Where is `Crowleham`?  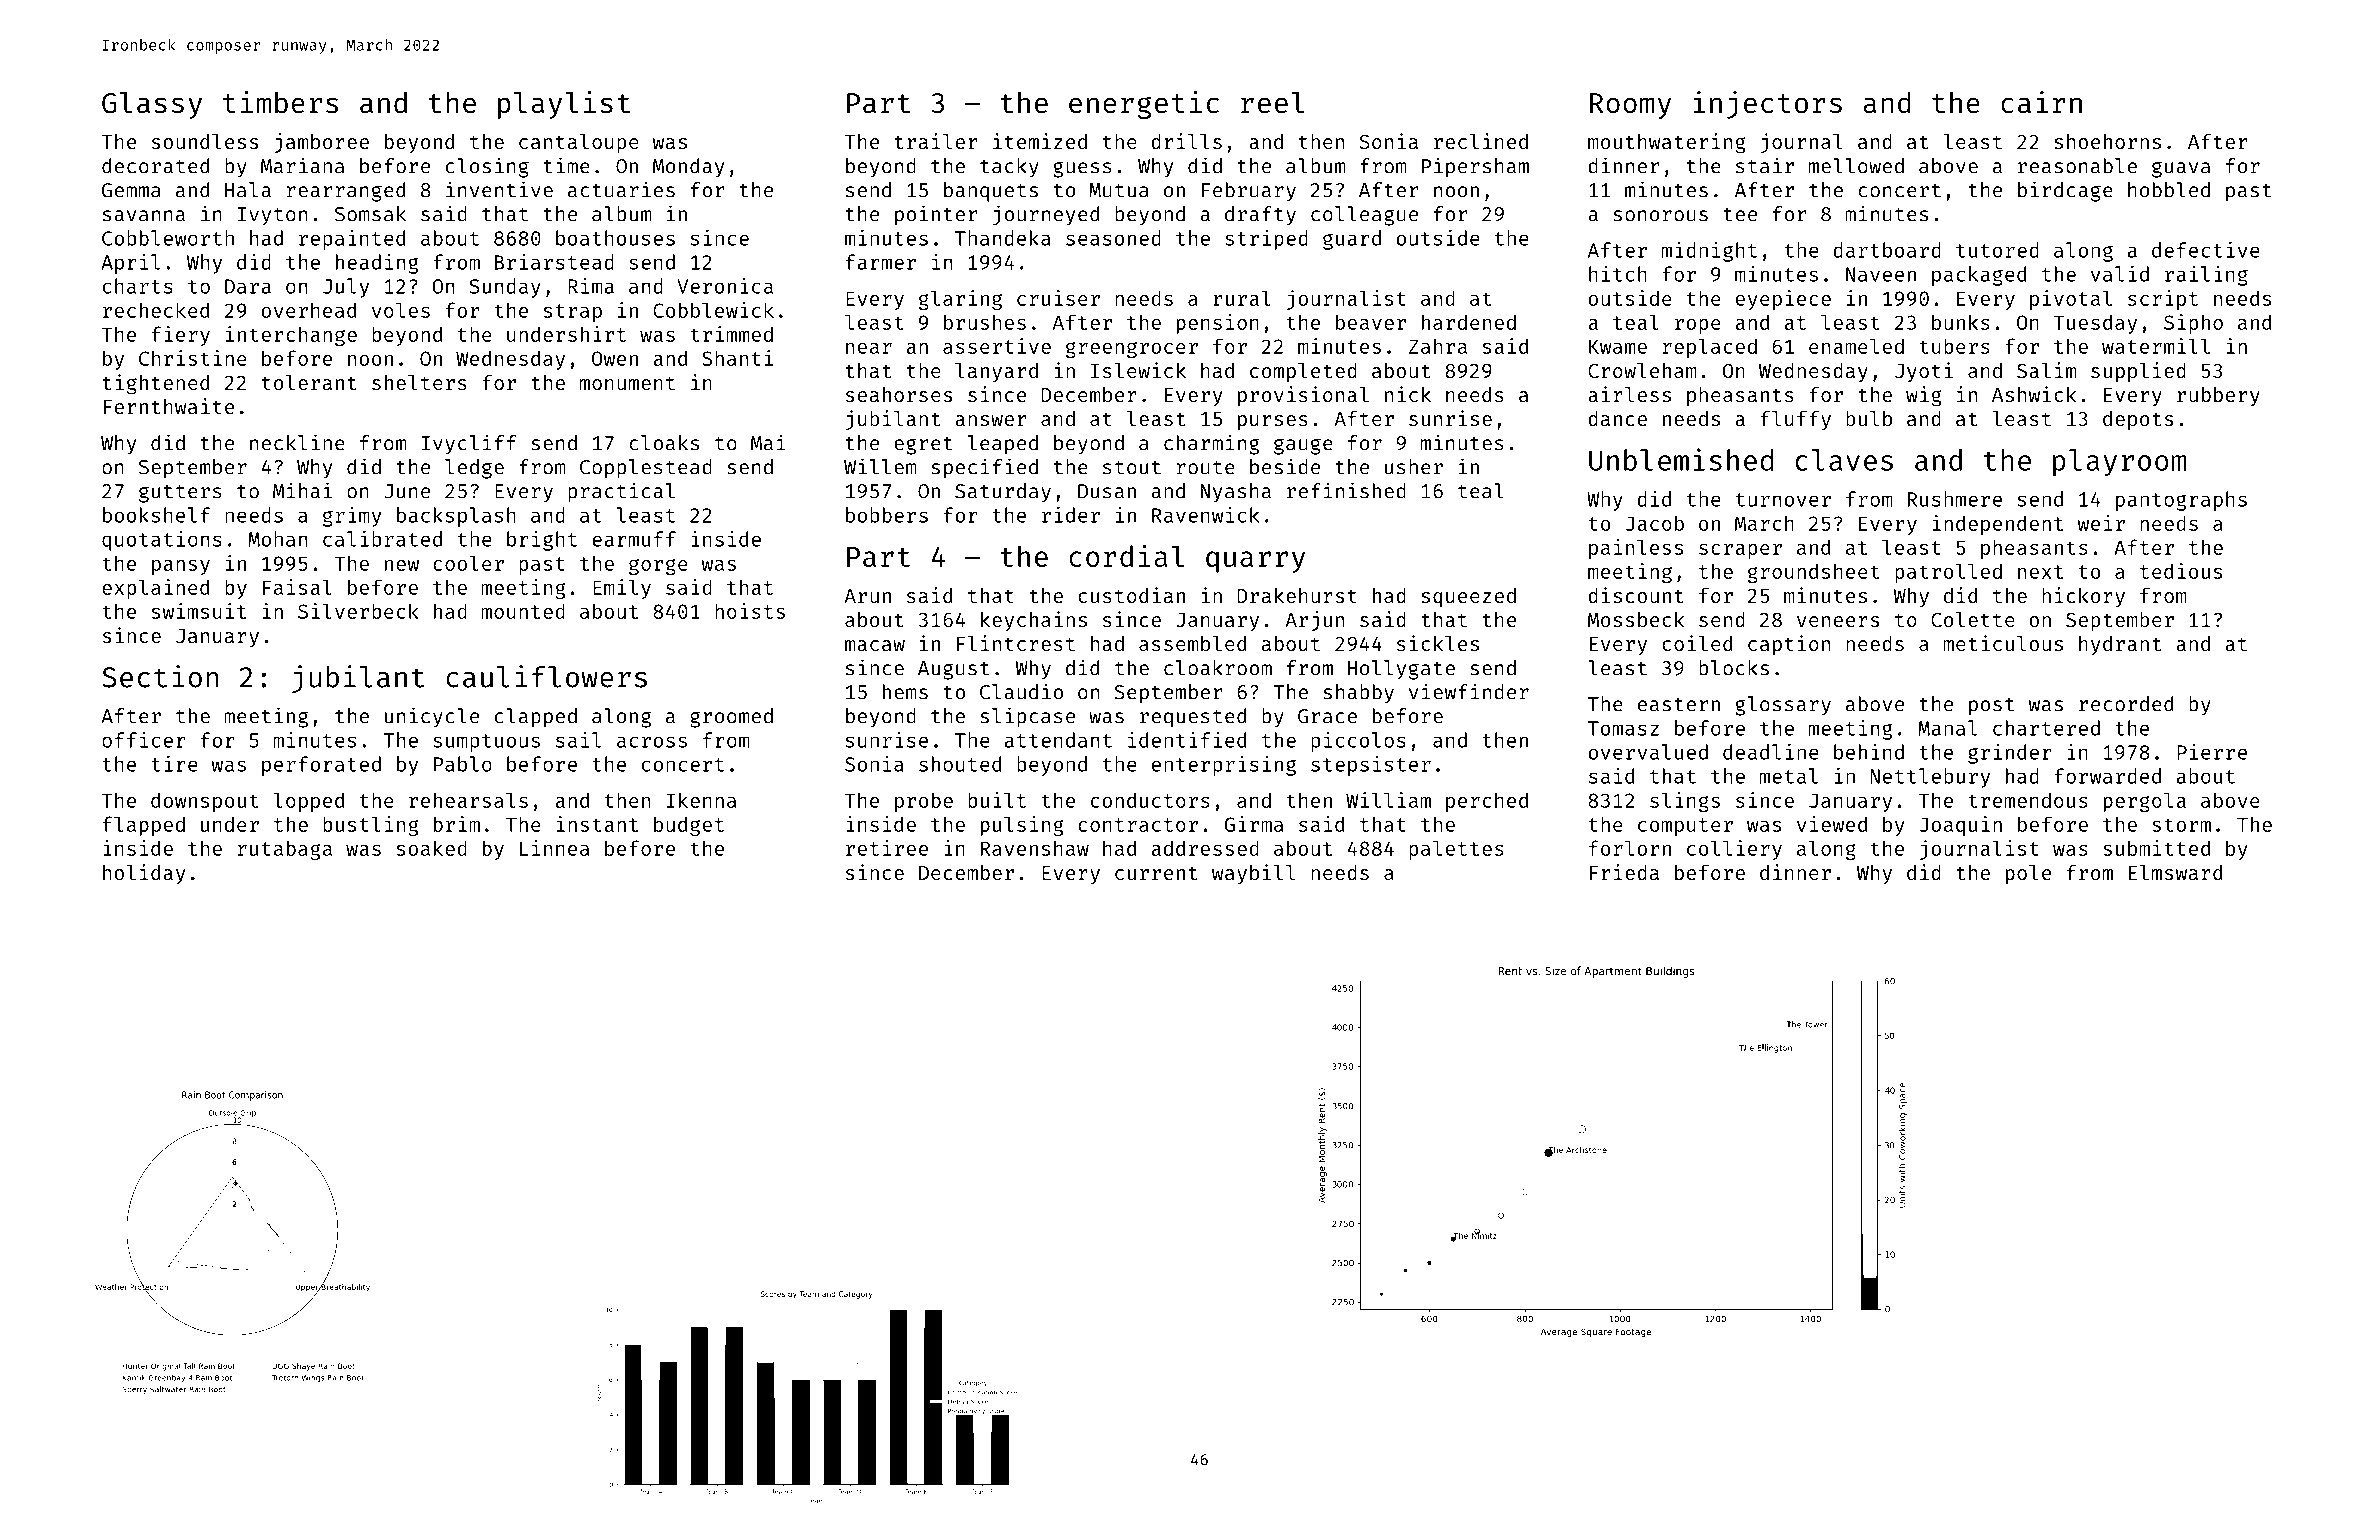
Crowleham is located at coordinates (1642, 370).
